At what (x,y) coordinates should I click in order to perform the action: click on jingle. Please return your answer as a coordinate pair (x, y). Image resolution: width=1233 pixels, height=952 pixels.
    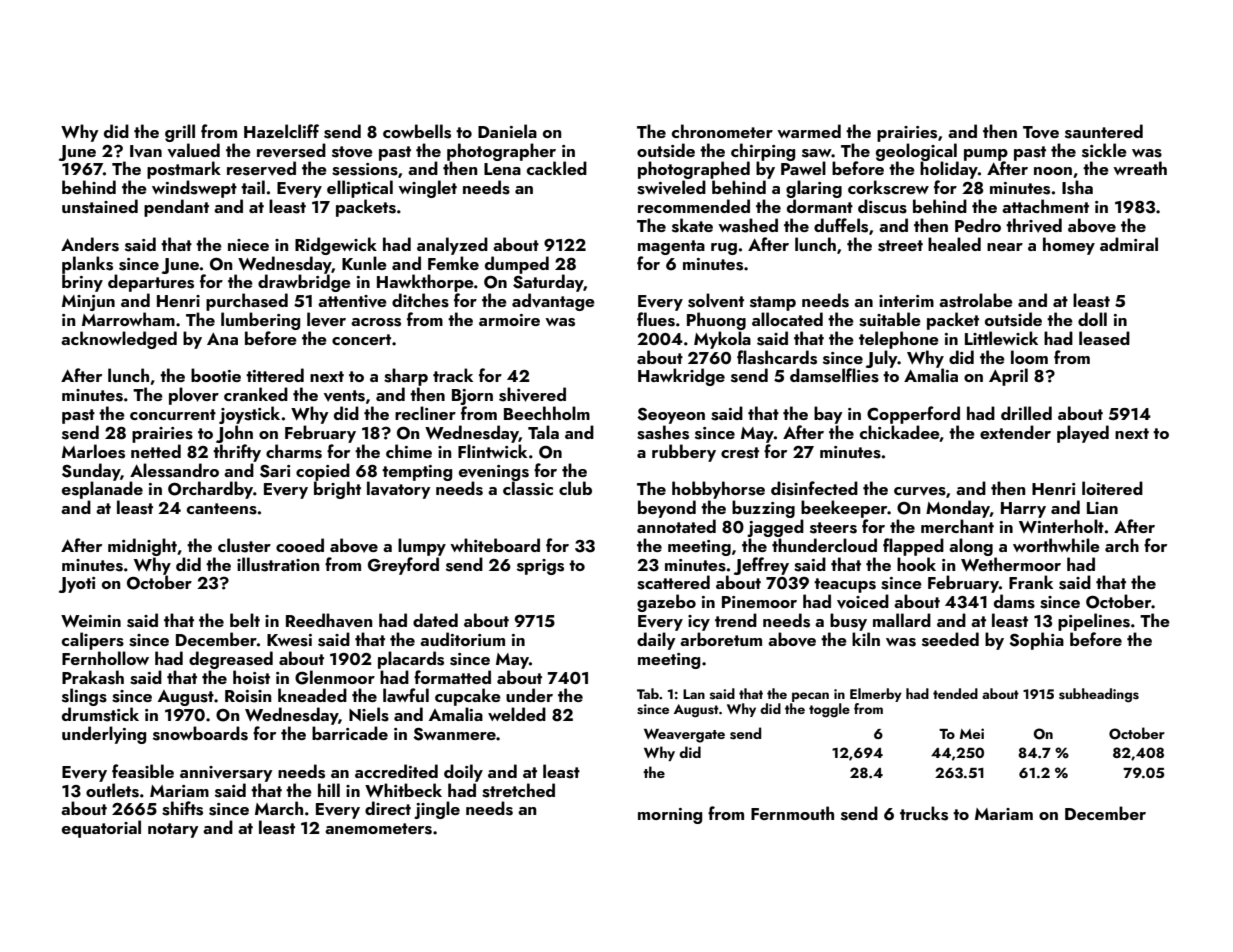
    Looking at the image, I should click on (437, 810).
